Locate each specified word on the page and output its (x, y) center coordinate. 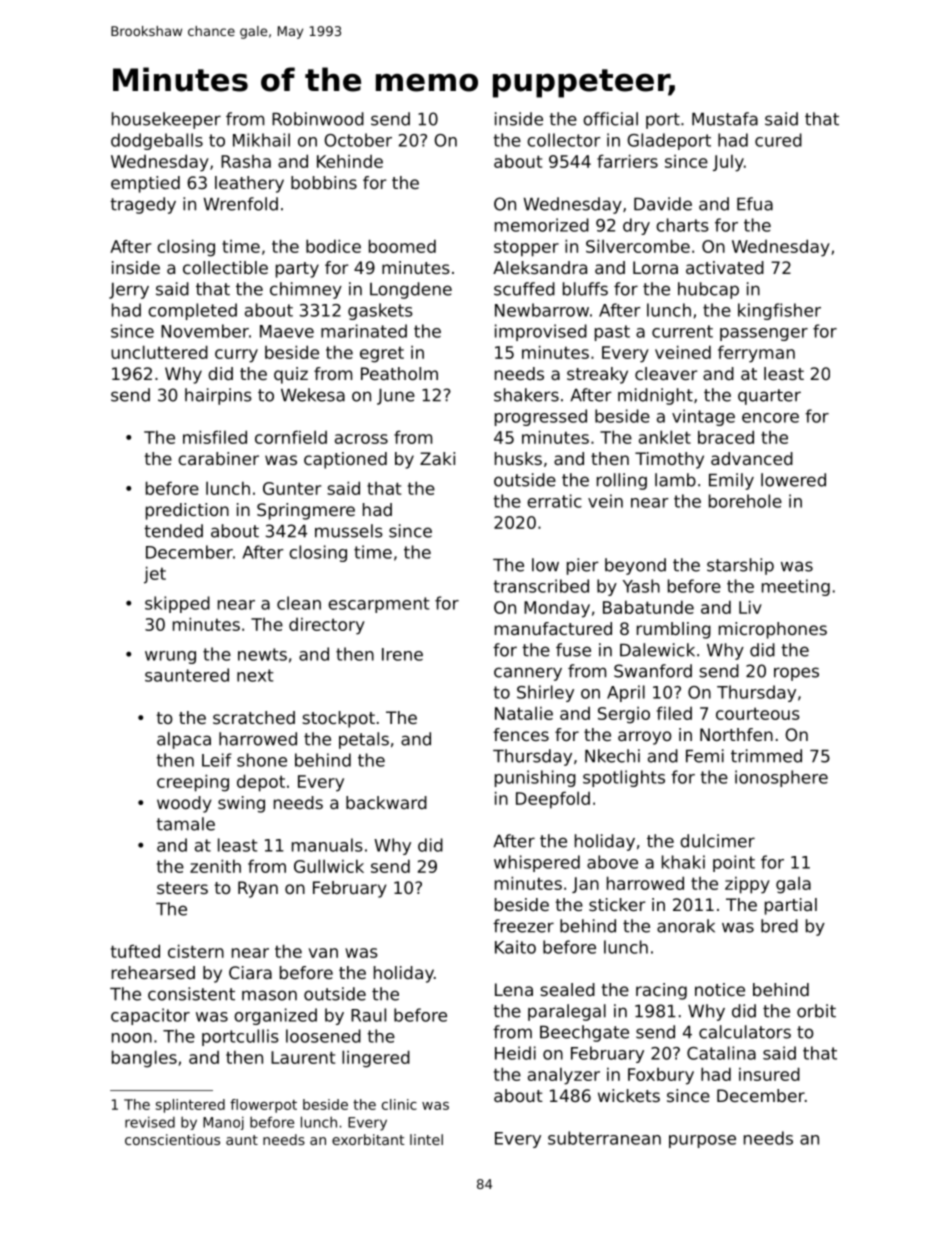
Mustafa (725, 119)
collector (564, 140)
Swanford (653, 671)
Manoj (223, 1123)
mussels (349, 531)
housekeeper (166, 120)
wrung (170, 657)
